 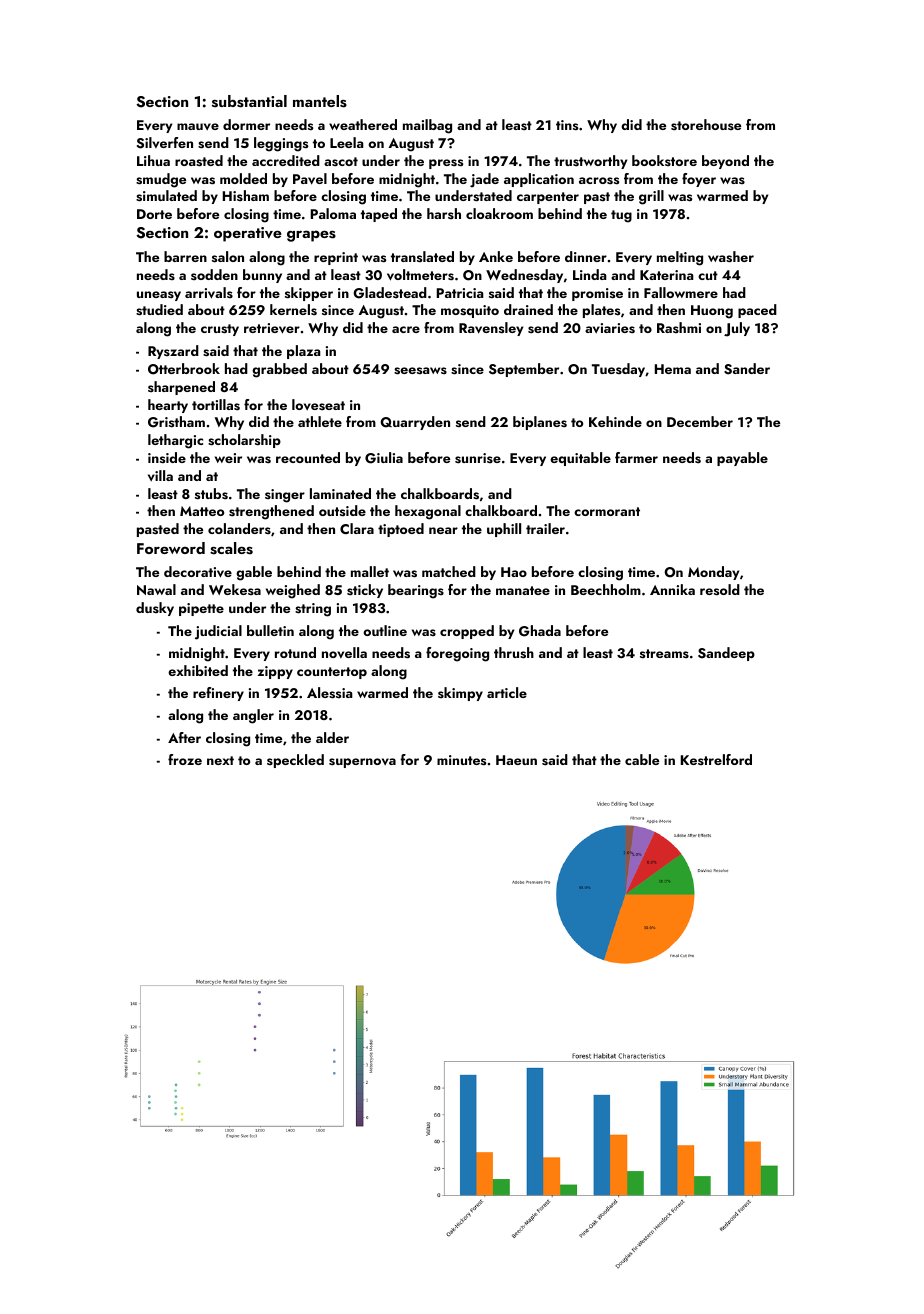 I want to click on cable, so click(x=642, y=759).
